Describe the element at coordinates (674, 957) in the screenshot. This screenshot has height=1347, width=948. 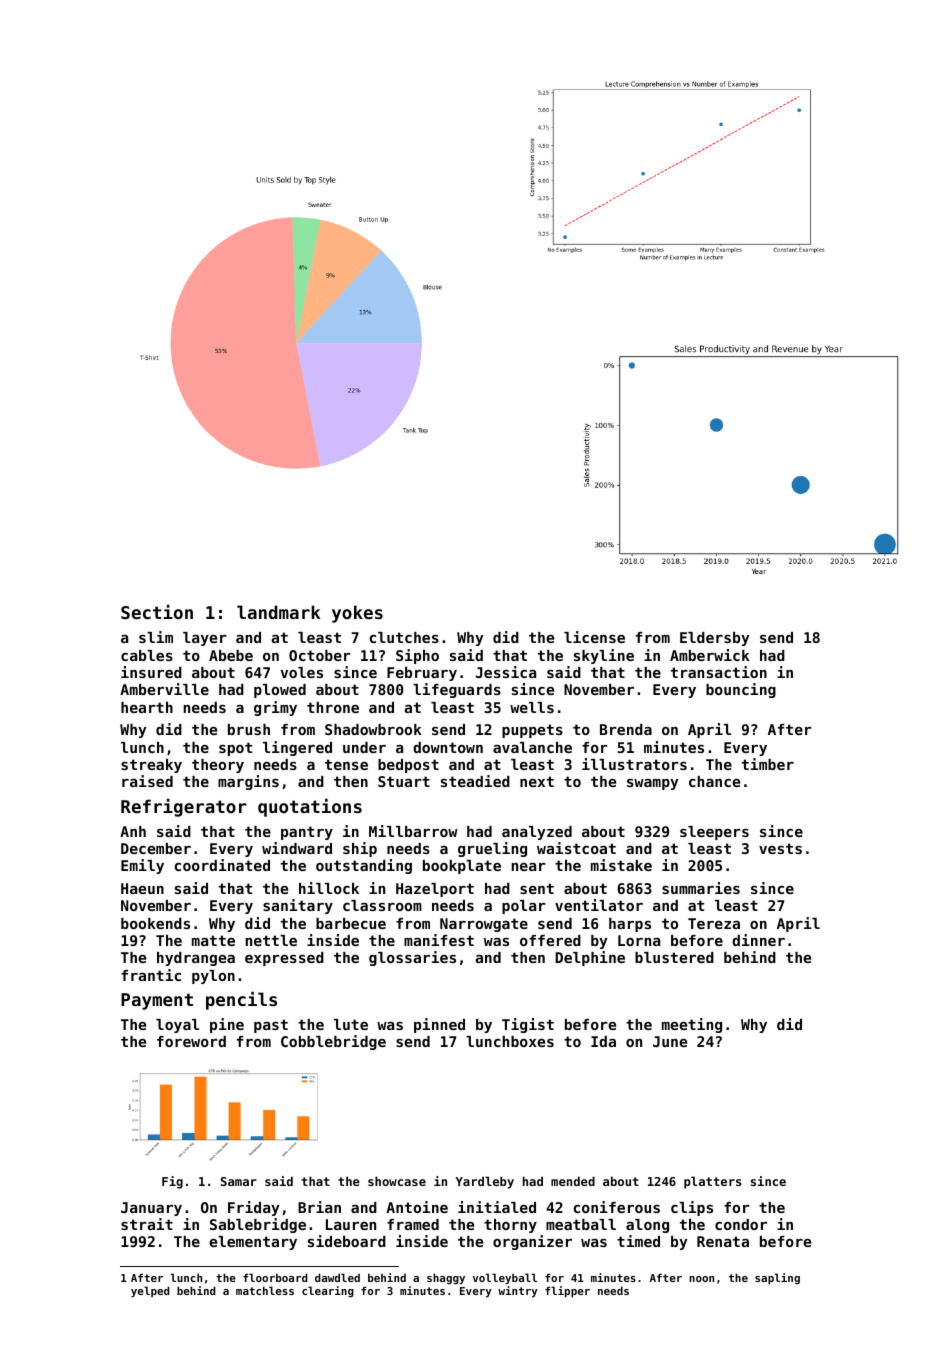
I see `blustered` at that location.
